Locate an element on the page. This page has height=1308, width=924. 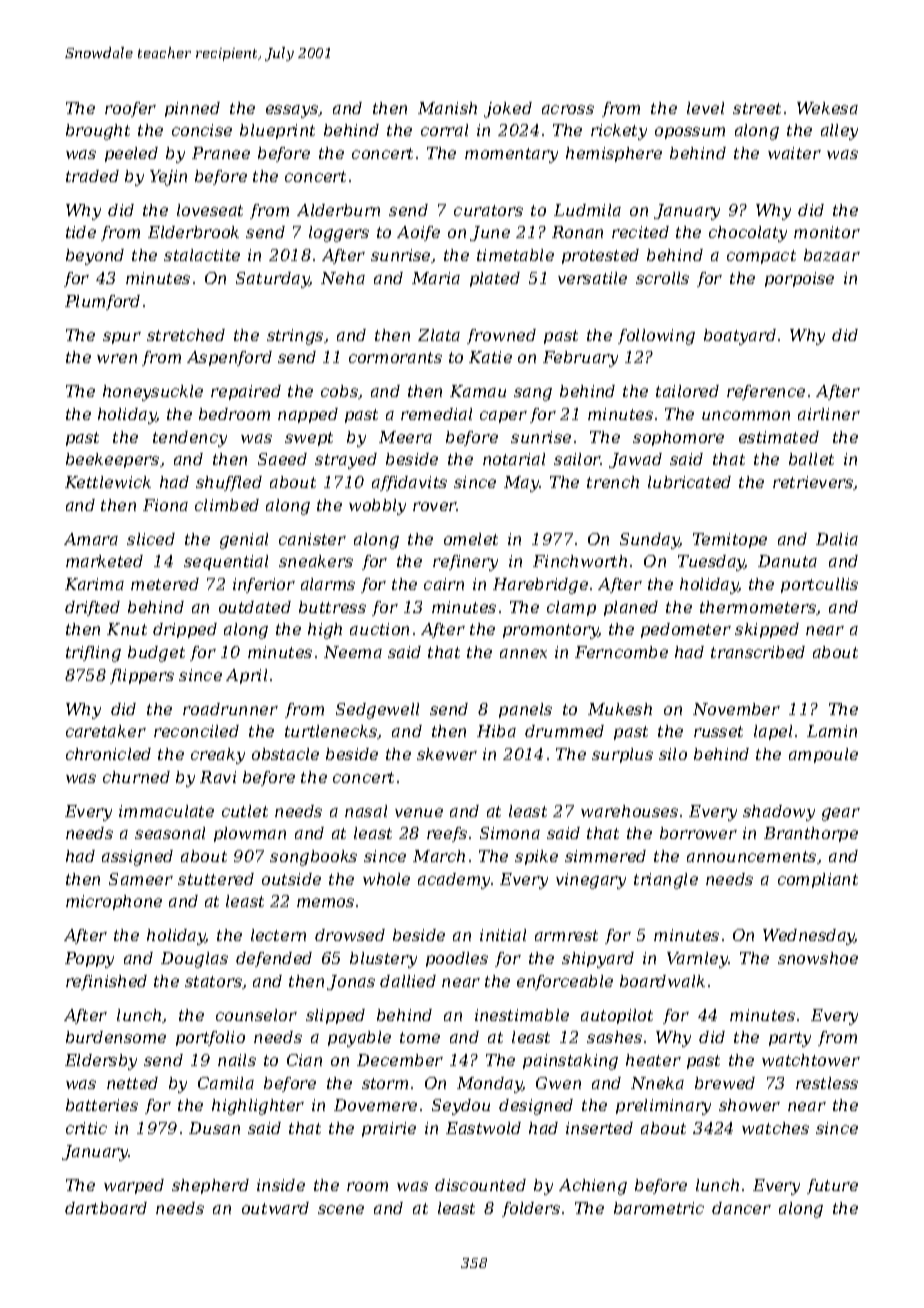
flippers is located at coordinates (142, 676).
